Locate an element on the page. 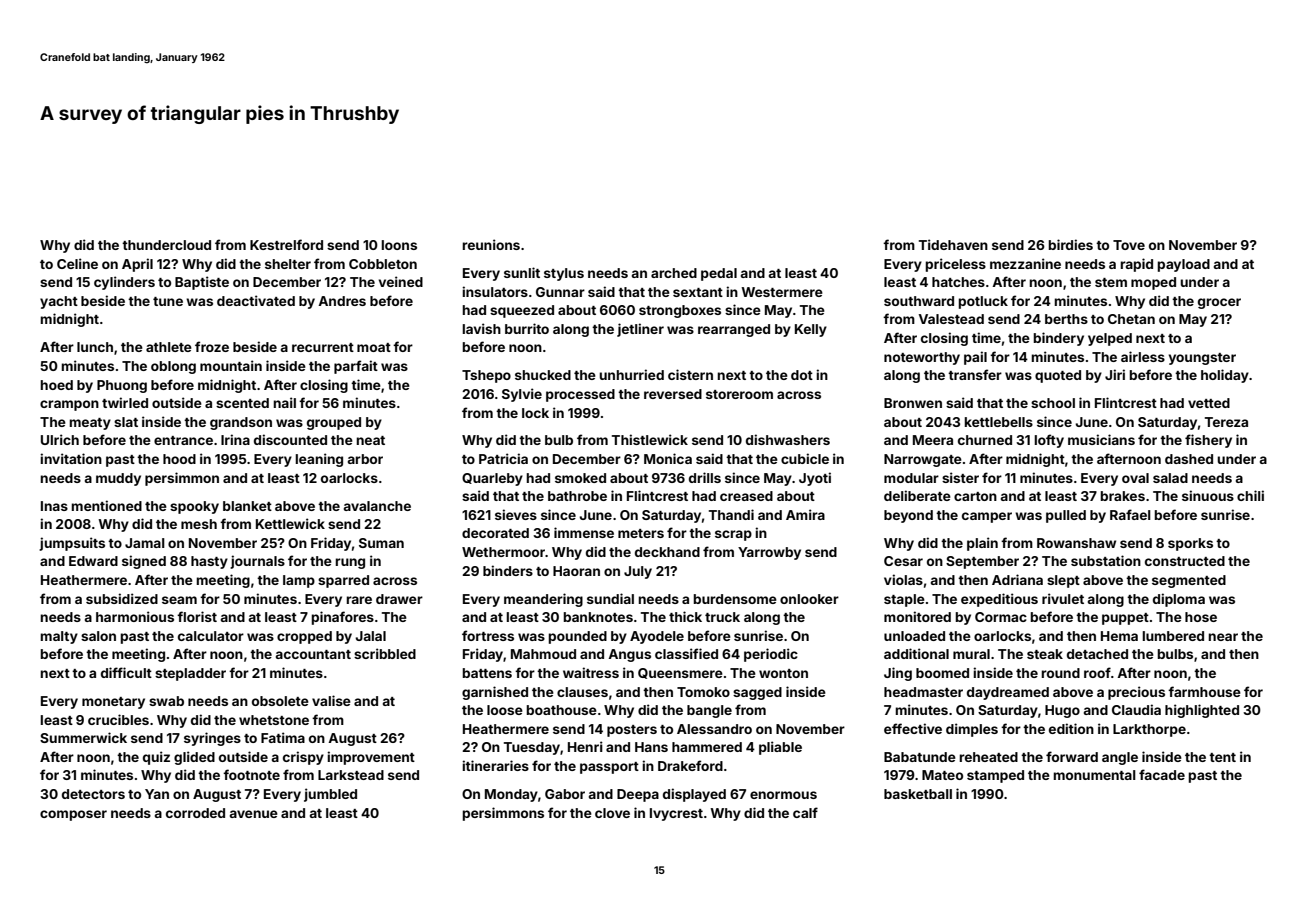 This image has width=1308, height=924. sporks is located at coordinates (1190, 544).
